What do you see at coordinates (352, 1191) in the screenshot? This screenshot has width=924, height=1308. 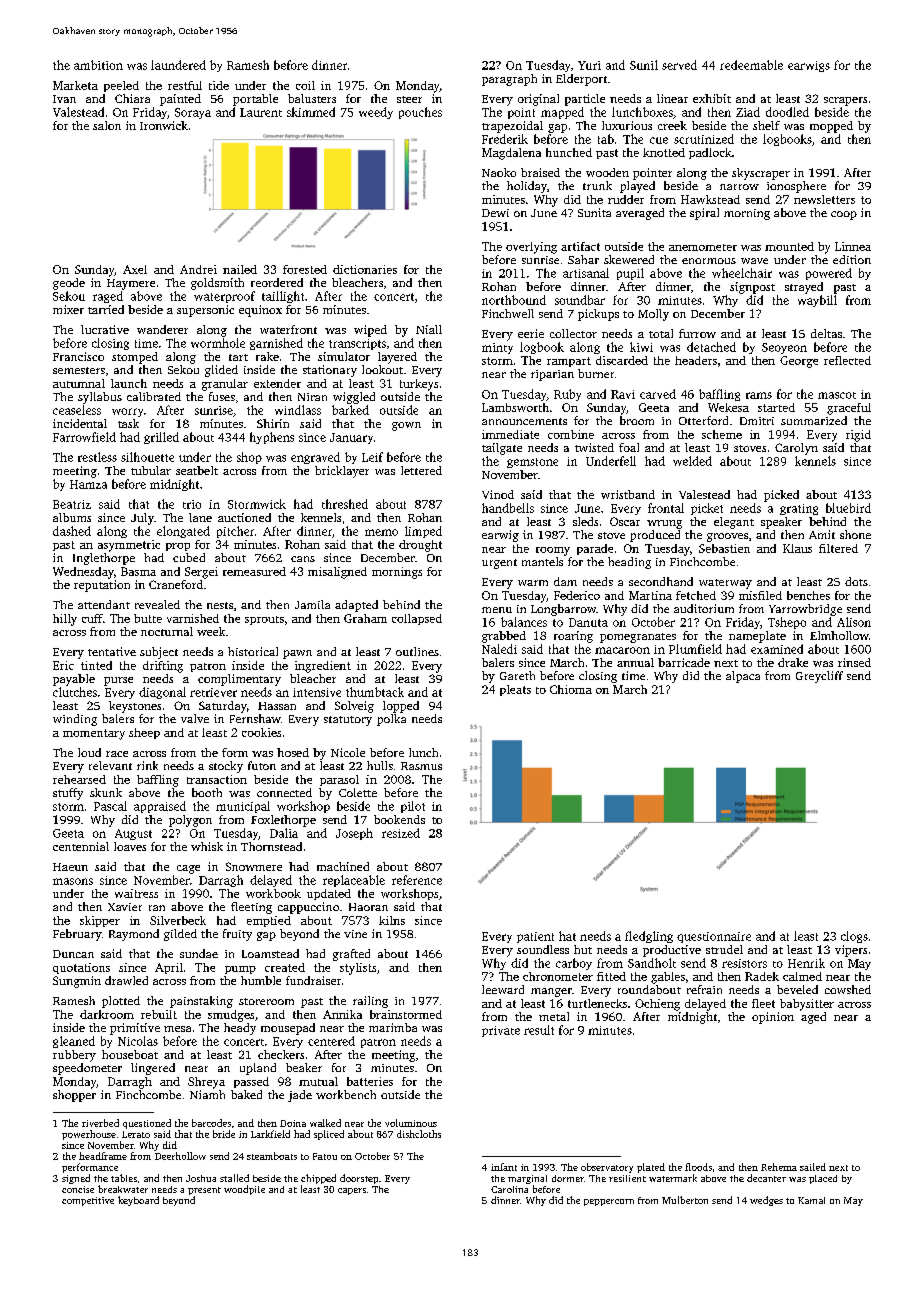 I see `capers` at bounding box center [352, 1191].
